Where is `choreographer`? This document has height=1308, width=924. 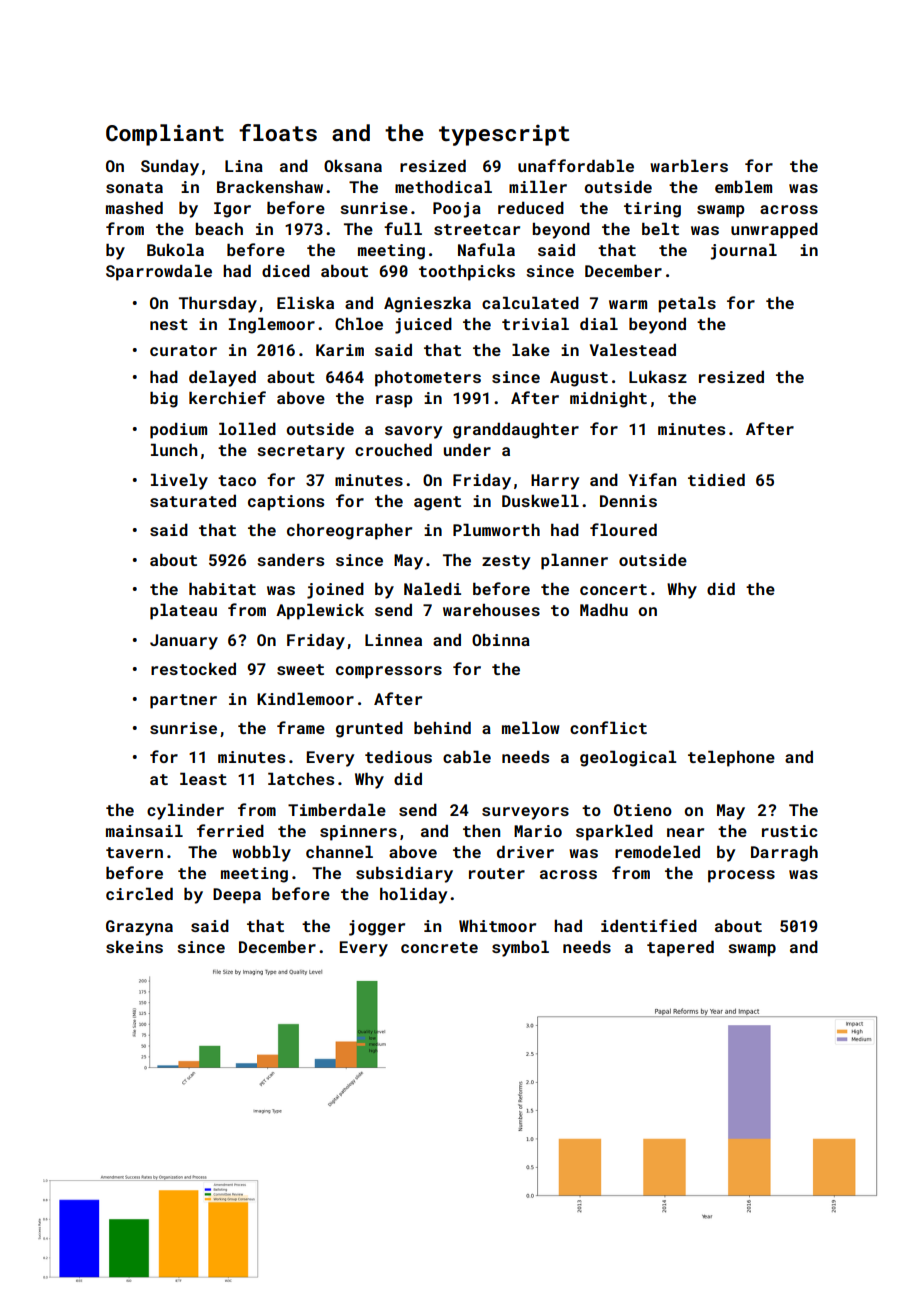 choreographer is located at coordinates (349, 531).
